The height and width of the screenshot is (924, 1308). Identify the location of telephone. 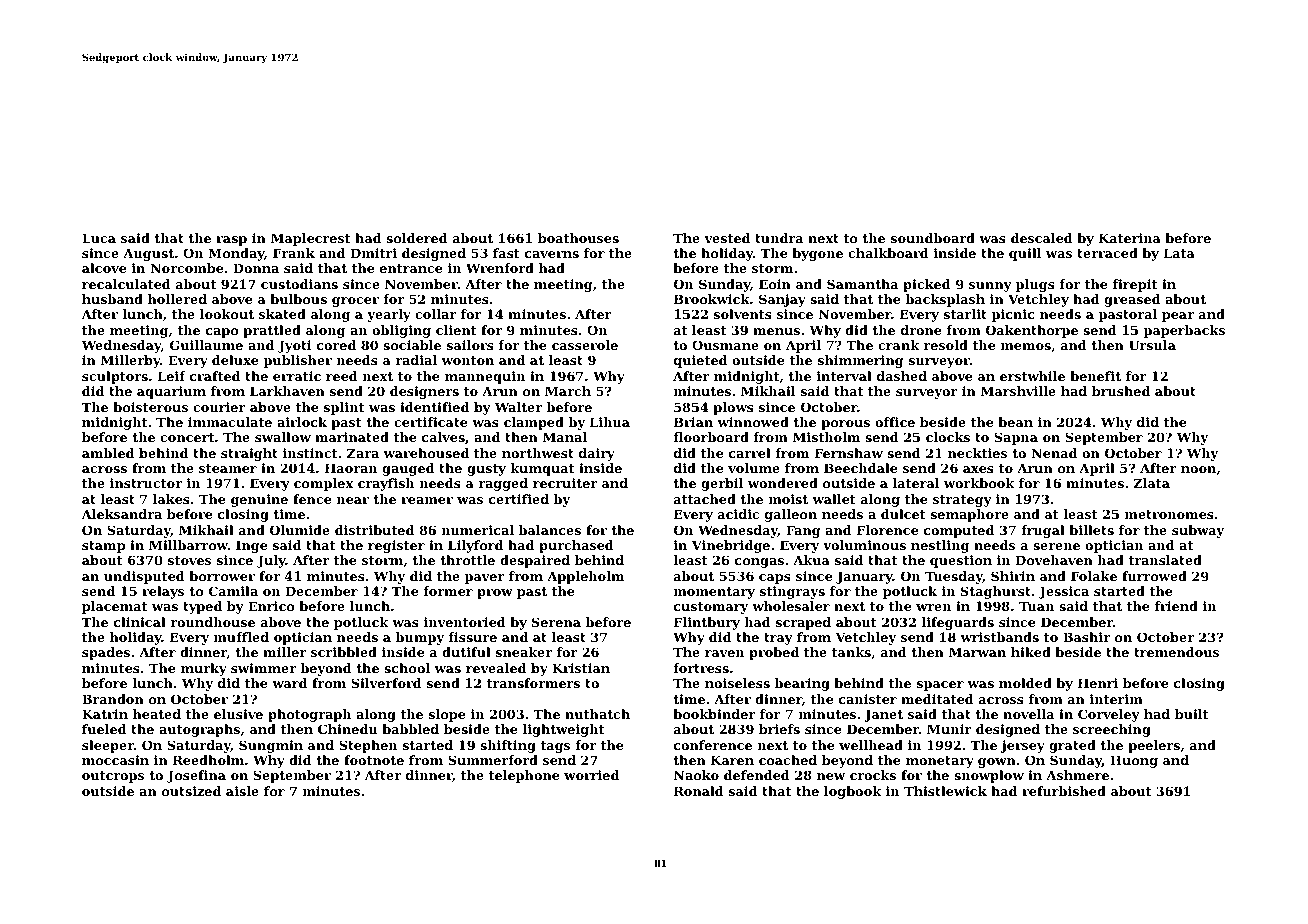
(524, 776).
